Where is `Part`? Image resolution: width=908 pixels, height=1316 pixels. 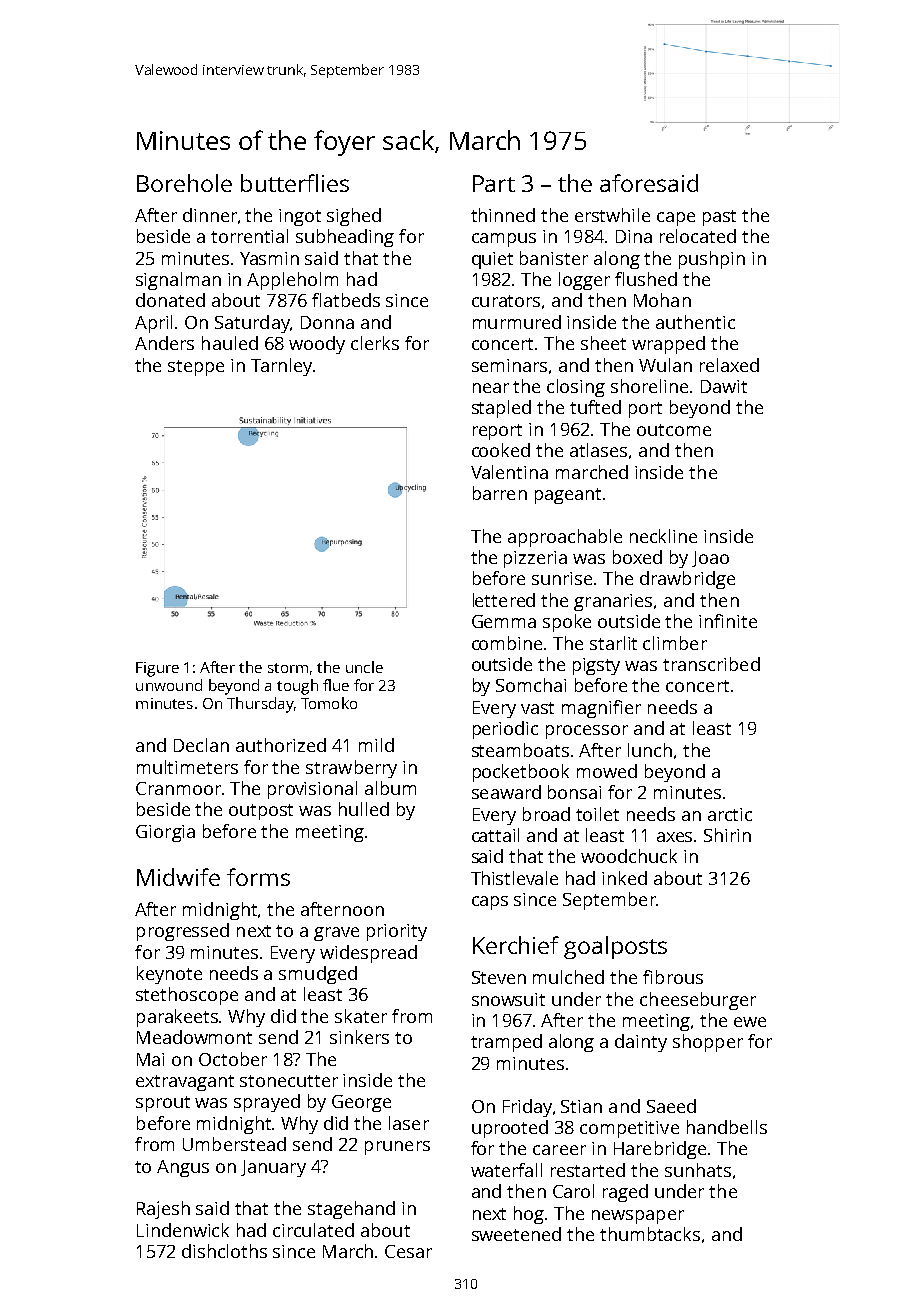 Part is located at coordinates (494, 183).
